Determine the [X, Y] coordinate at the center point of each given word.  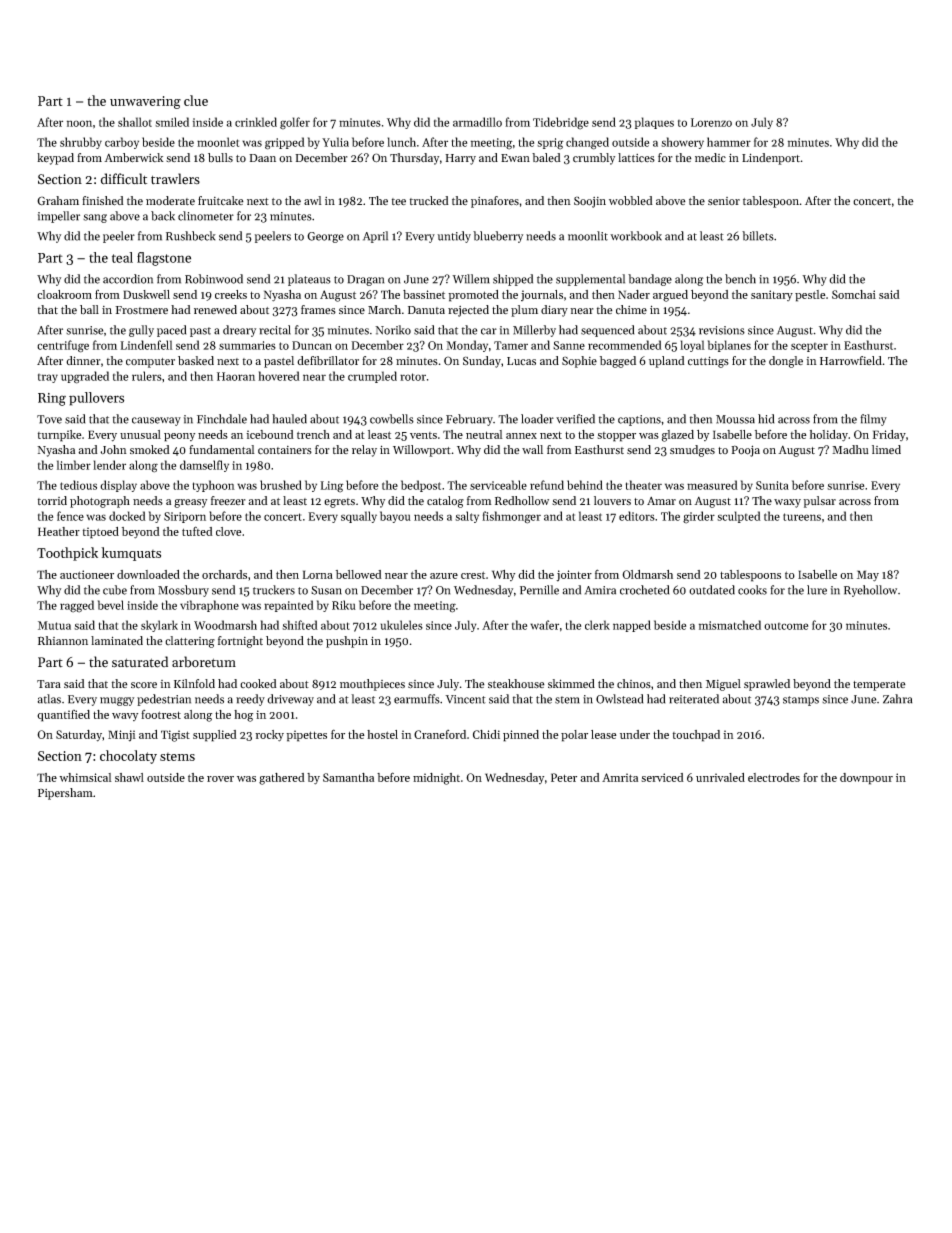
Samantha [348, 777]
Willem [471, 279]
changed [587, 143]
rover [220, 779]
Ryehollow [870, 591]
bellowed [359, 574]
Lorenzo [711, 122]
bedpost [421, 486]
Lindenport [771, 159]
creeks [231, 294]
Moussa [735, 419]
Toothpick [67, 554]
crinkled [256, 122]
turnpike [60, 436]
